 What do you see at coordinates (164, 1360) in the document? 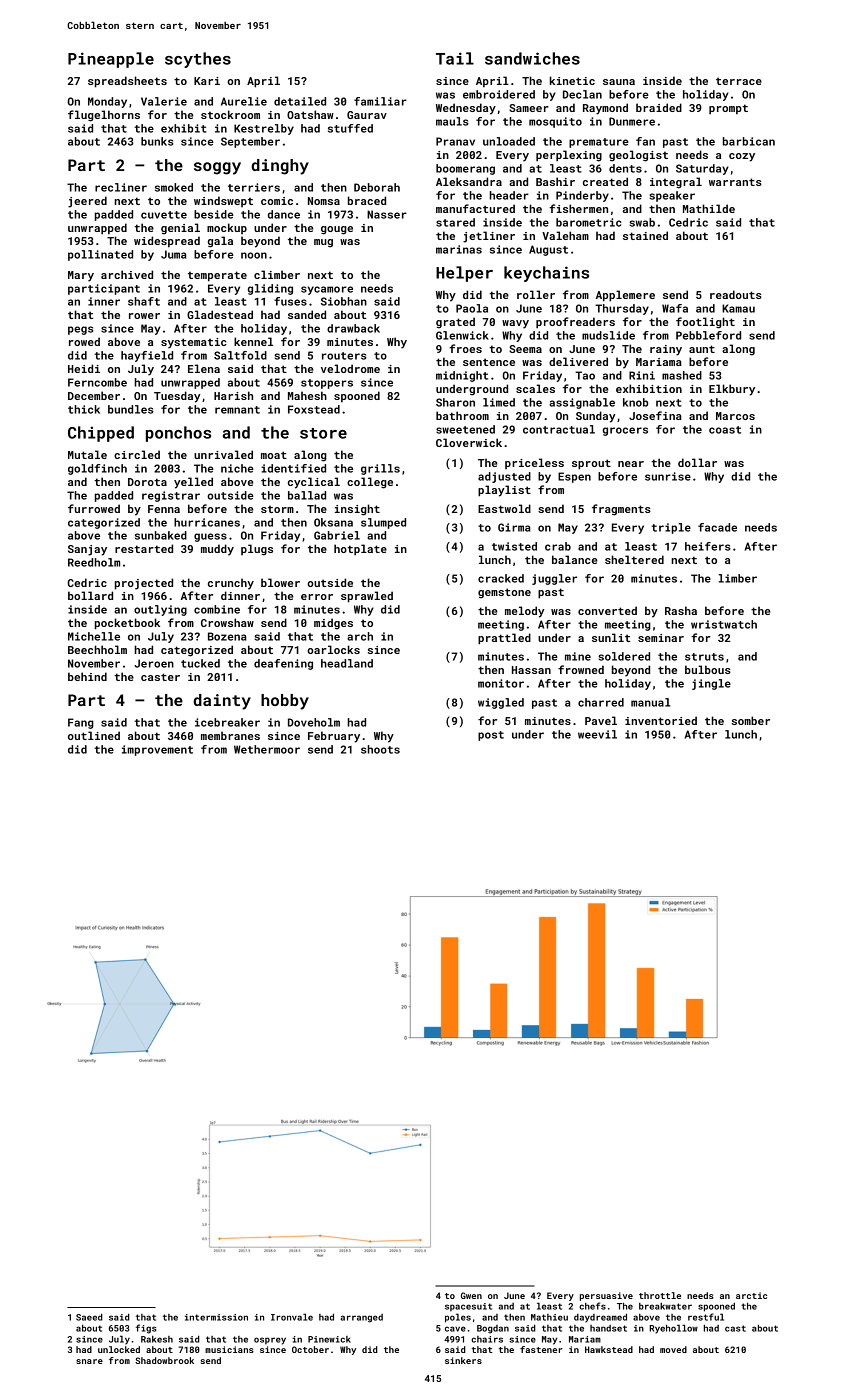
I see `Shadowbrook` at bounding box center [164, 1360].
